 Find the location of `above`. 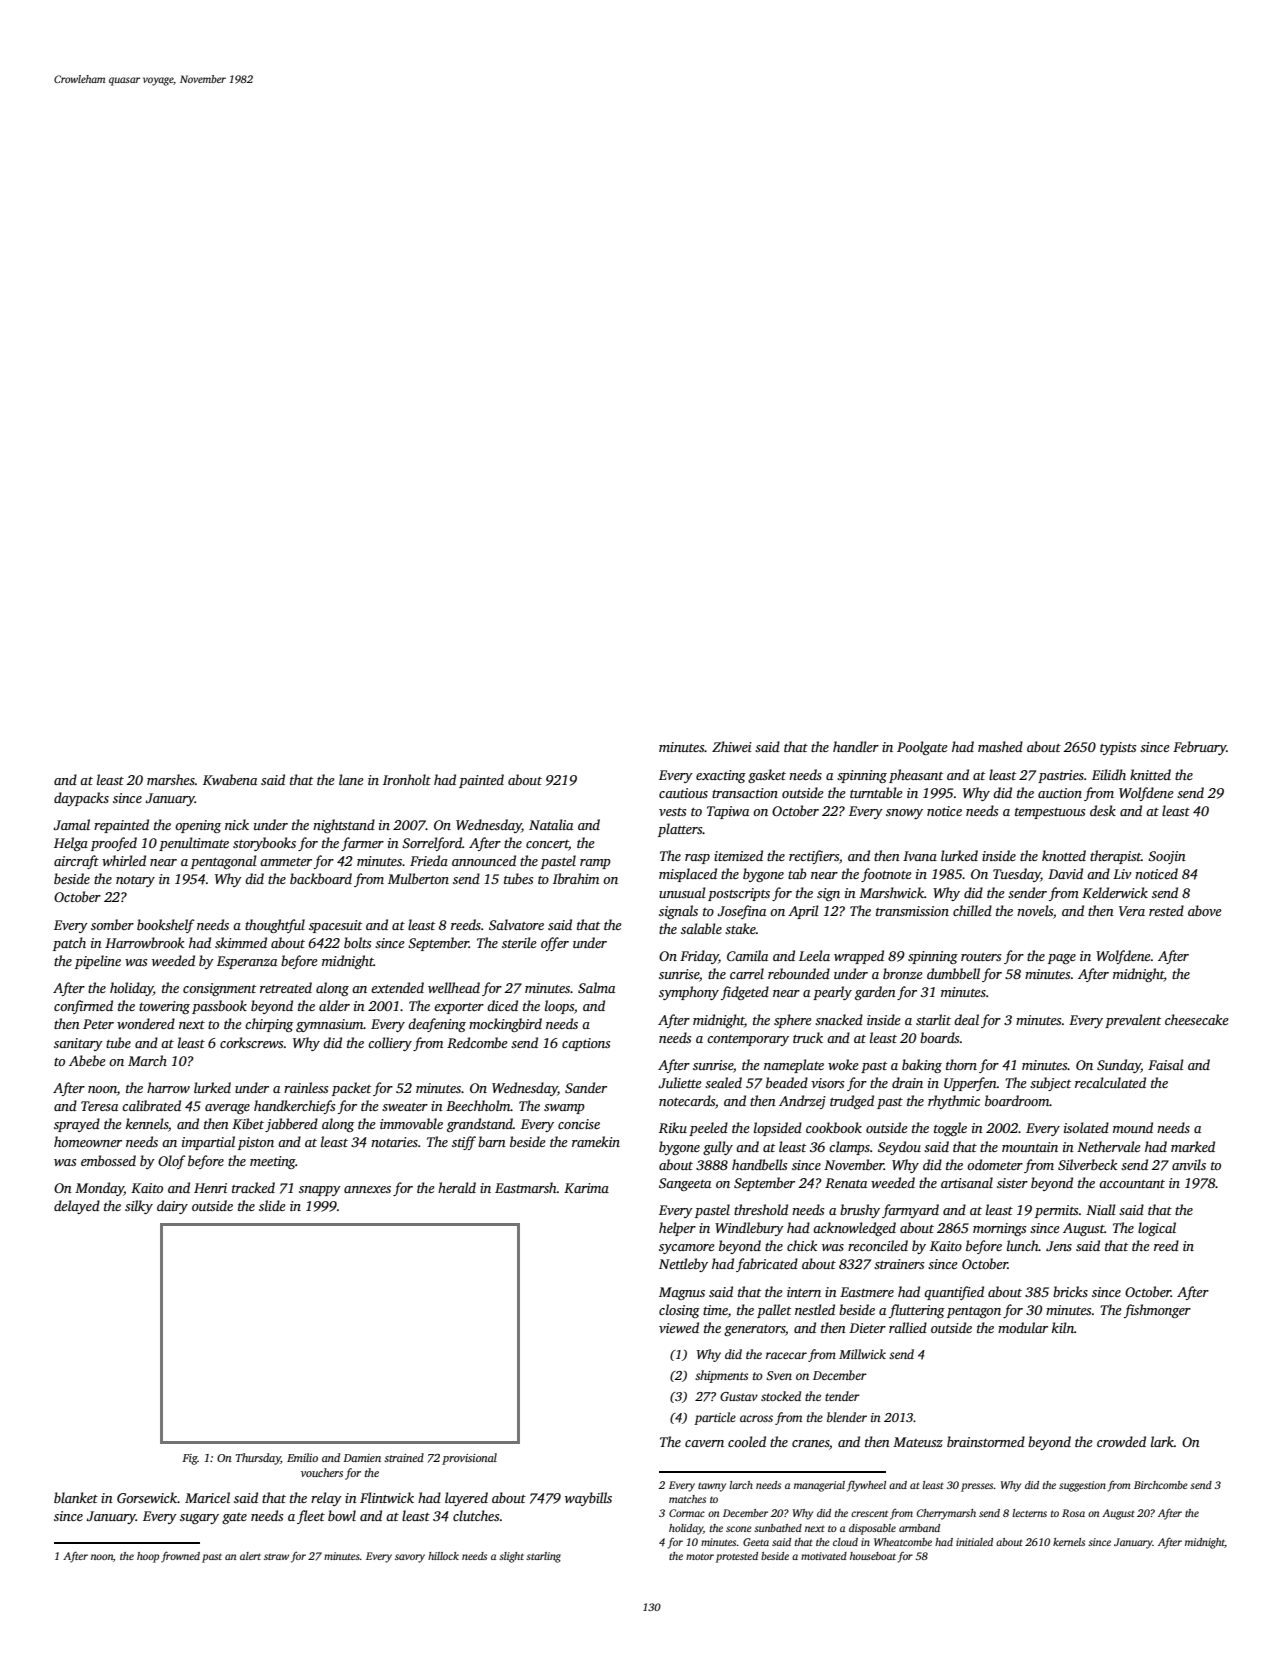

above is located at coordinates (1205, 910).
